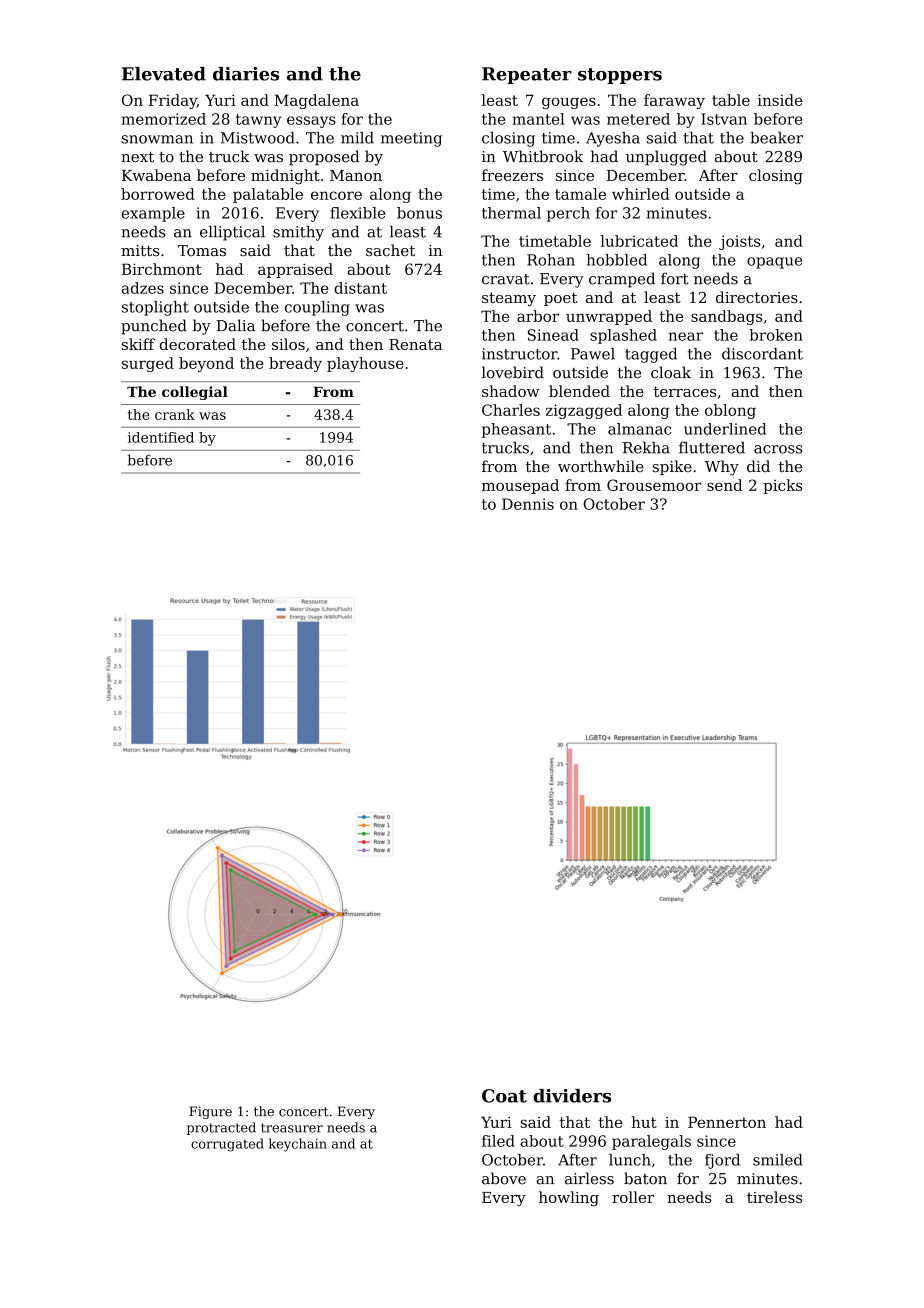 The image size is (924, 1308). I want to click on Grousemoor, so click(654, 485).
